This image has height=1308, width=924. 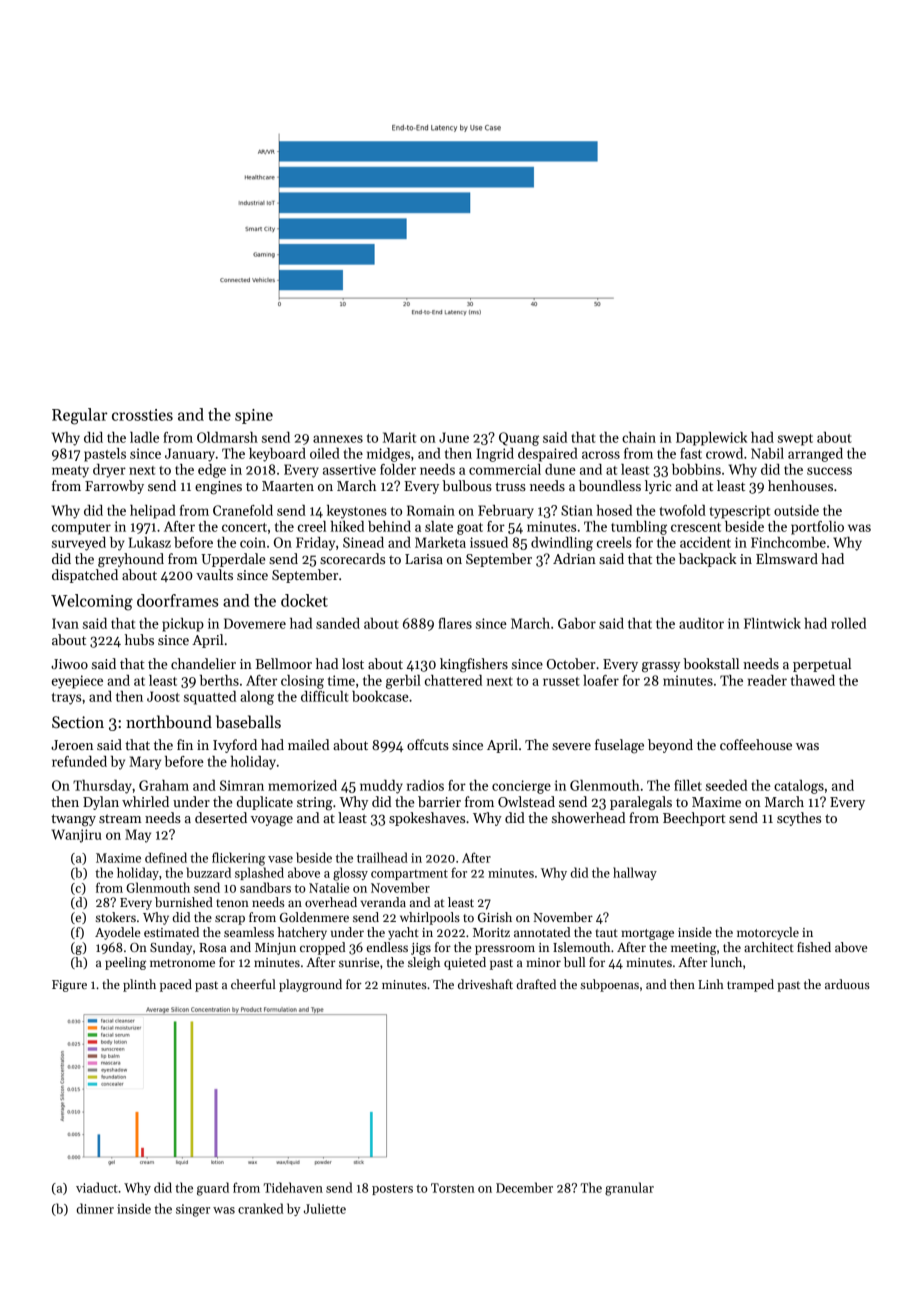 I want to click on singer, so click(x=193, y=1210).
